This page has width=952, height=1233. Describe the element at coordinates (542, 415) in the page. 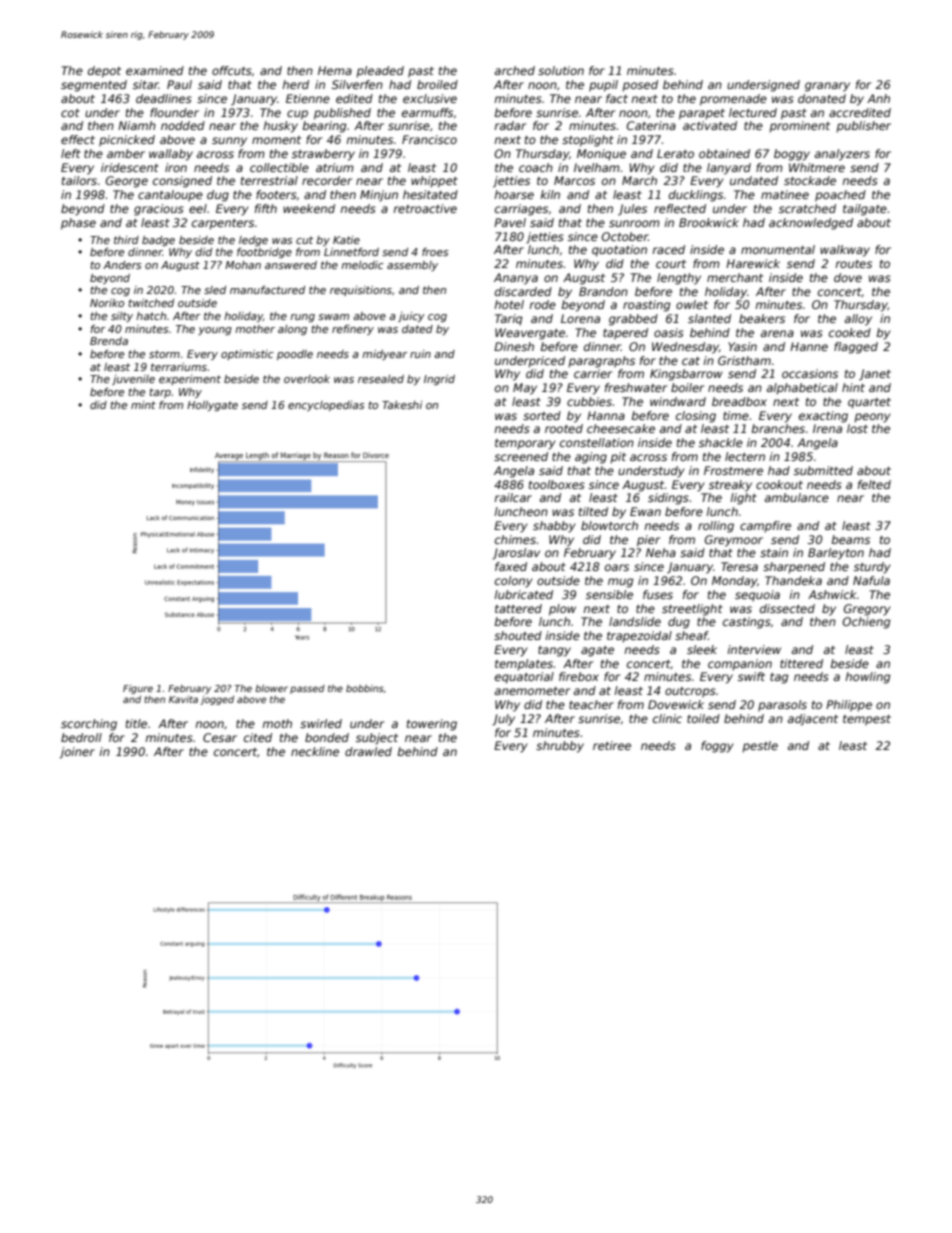

I see `sorted` at that location.
